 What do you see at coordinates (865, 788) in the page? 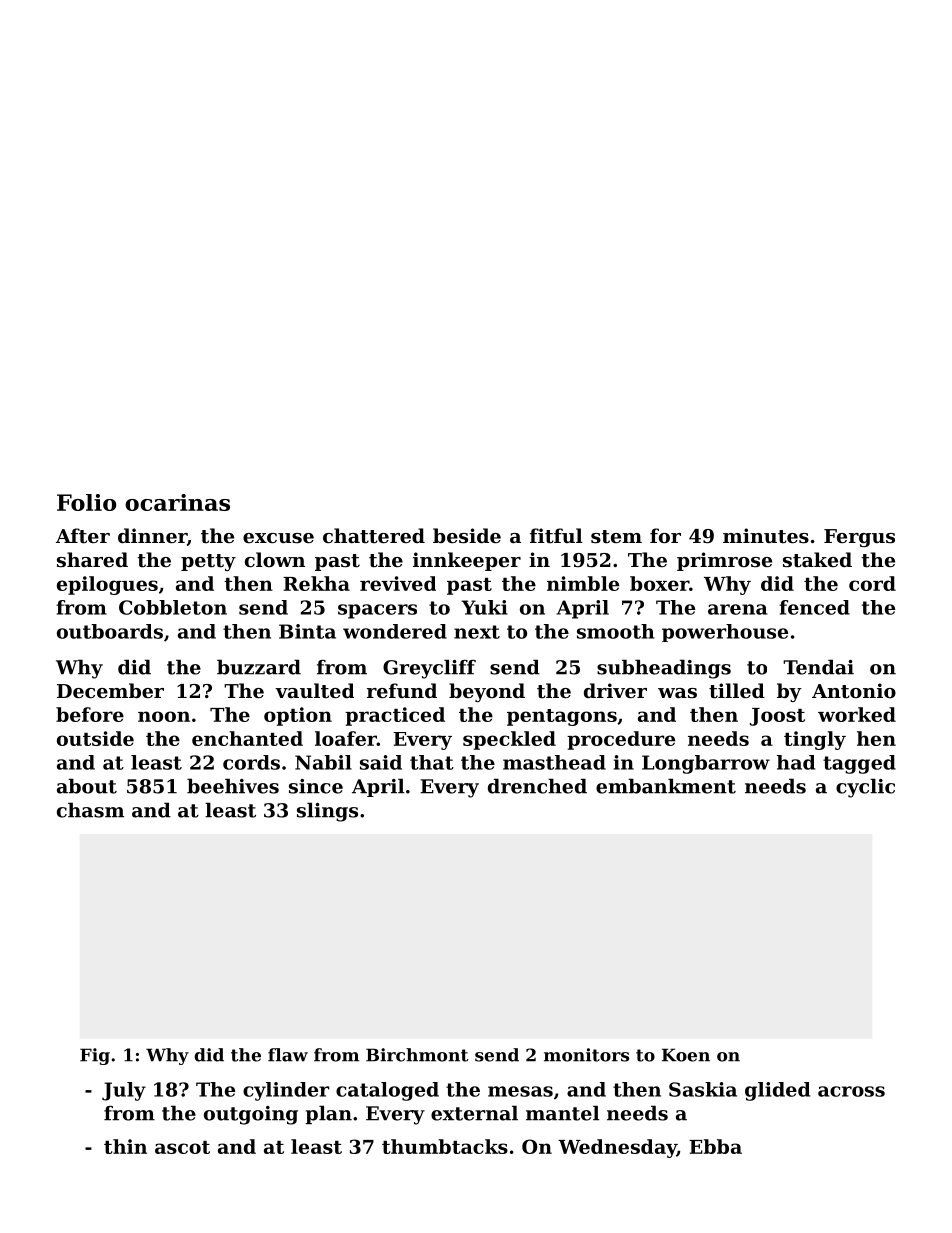
I see `cyclic` at bounding box center [865, 788].
